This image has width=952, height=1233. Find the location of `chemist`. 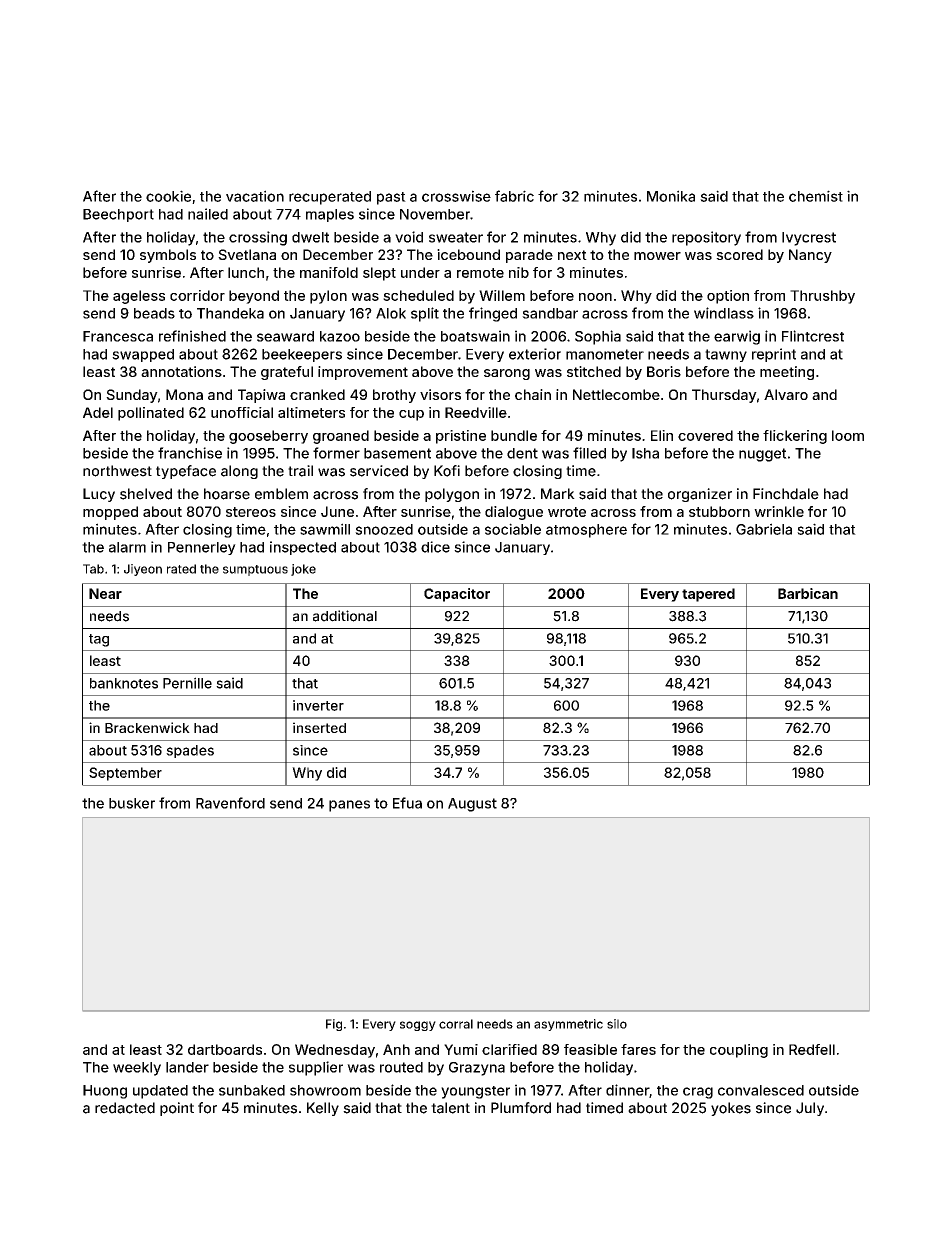

chemist is located at coordinates (816, 196).
